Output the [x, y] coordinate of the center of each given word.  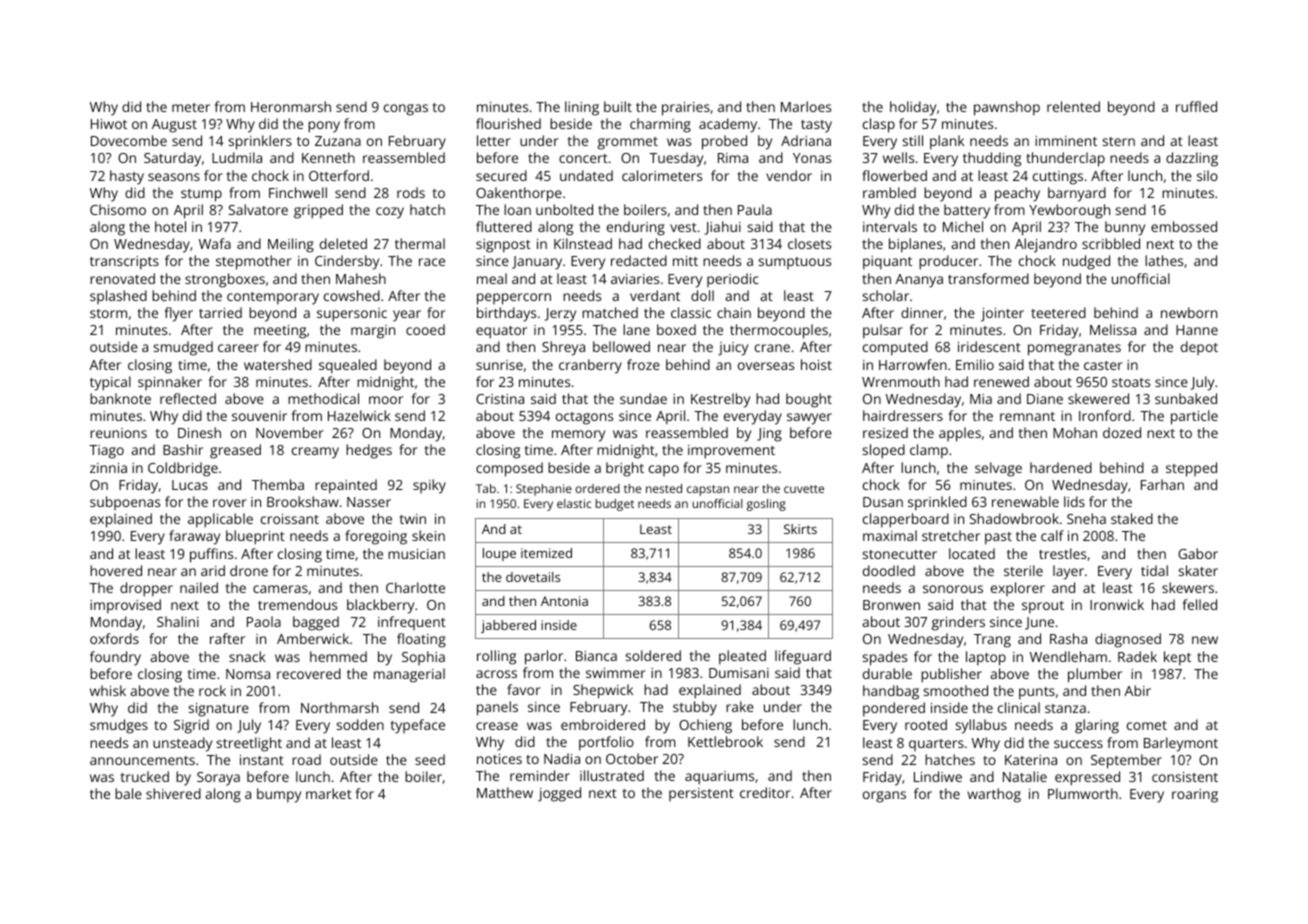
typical [110, 383]
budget [615, 505]
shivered [173, 793]
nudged [1086, 262]
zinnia [108, 468]
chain [734, 312]
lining [582, 108]
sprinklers [260, 142]
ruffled [1196, 106]
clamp [929, 451]
